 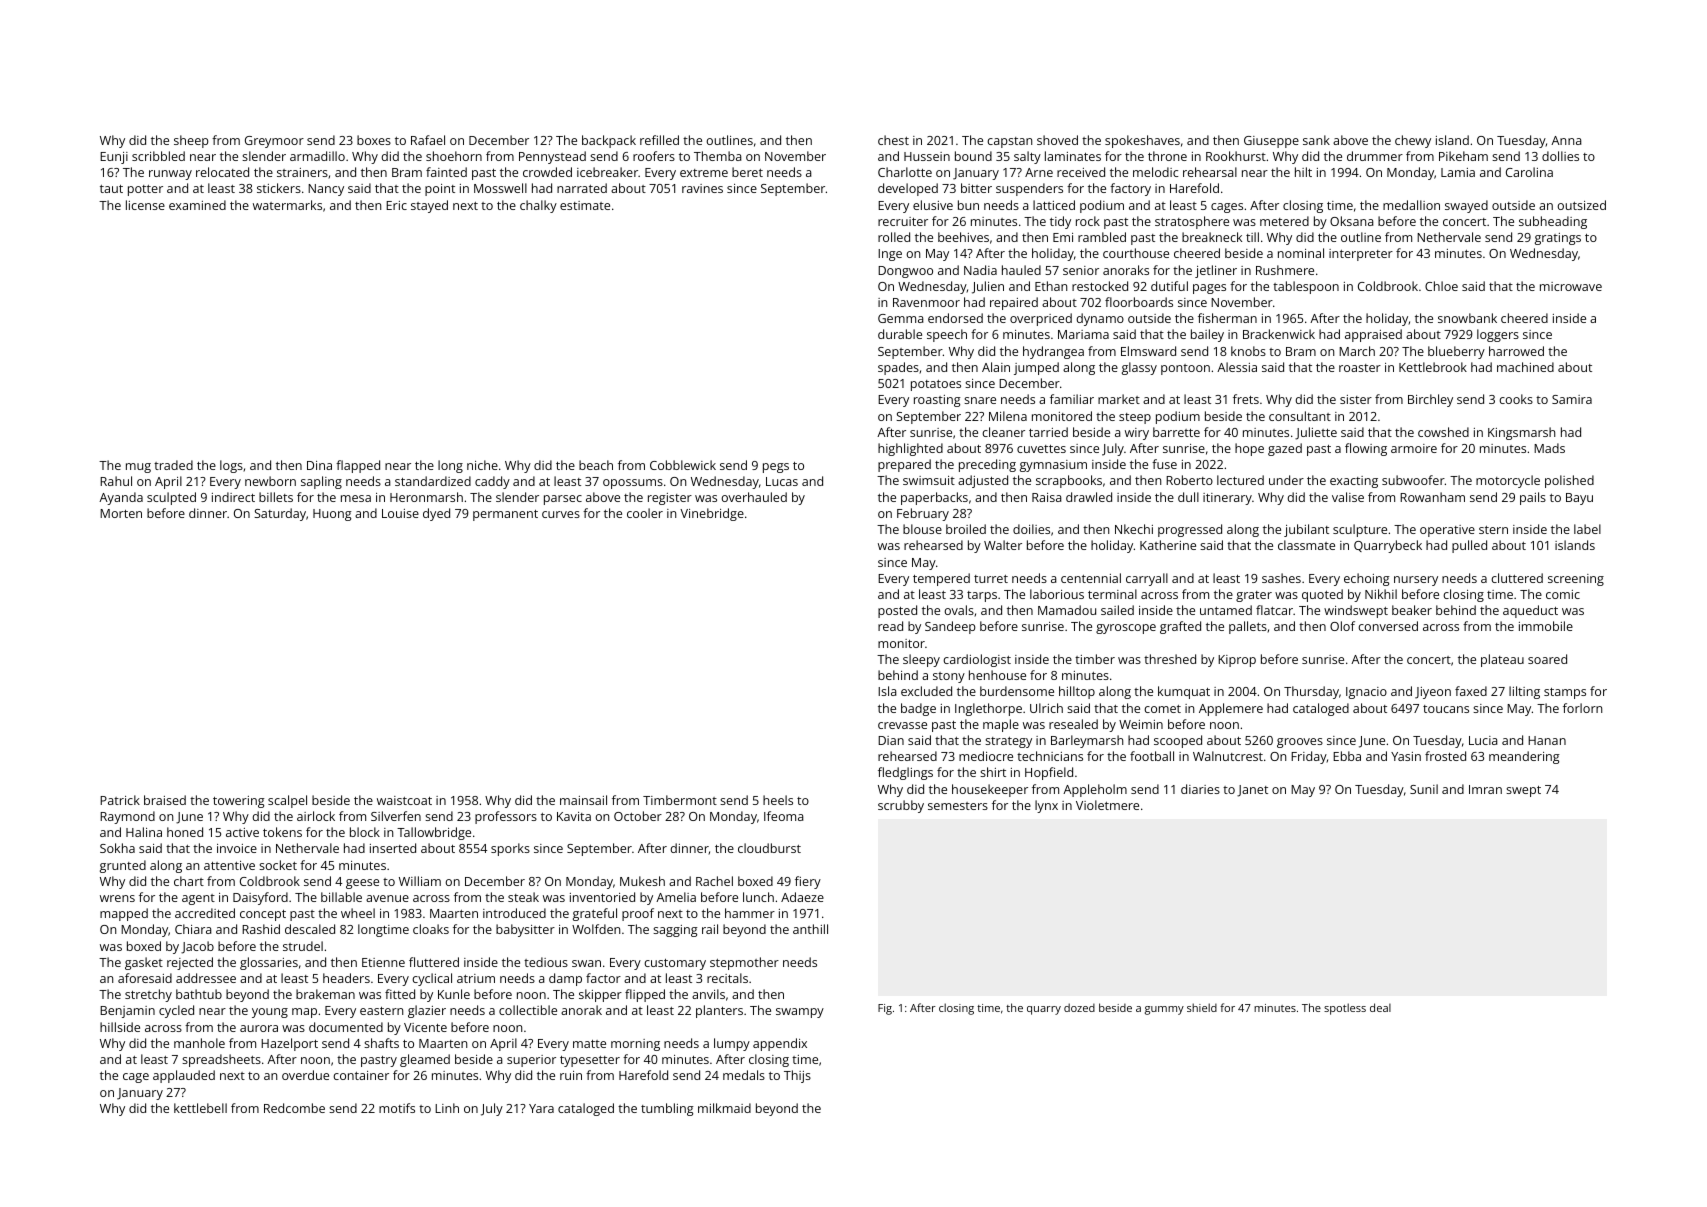 What do you see at coordinates (362, 884) in the screenshot?
I see `geese` at bounding box center [362, 884].
